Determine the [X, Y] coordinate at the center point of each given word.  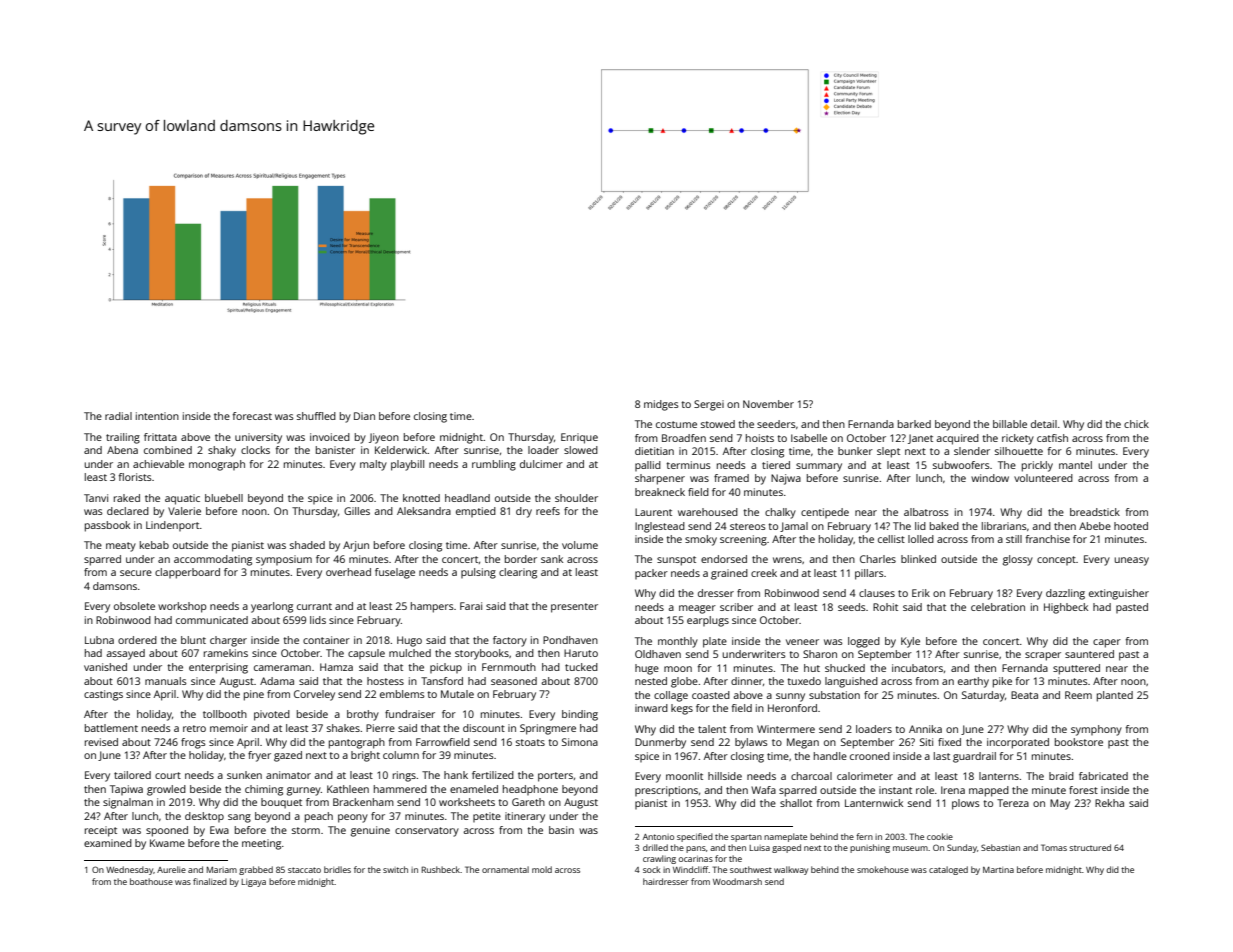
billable [1010, 424]
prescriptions [666, 791]
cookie [940, 836]
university [258, 438]
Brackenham [363, 802]
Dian [364, 416]
